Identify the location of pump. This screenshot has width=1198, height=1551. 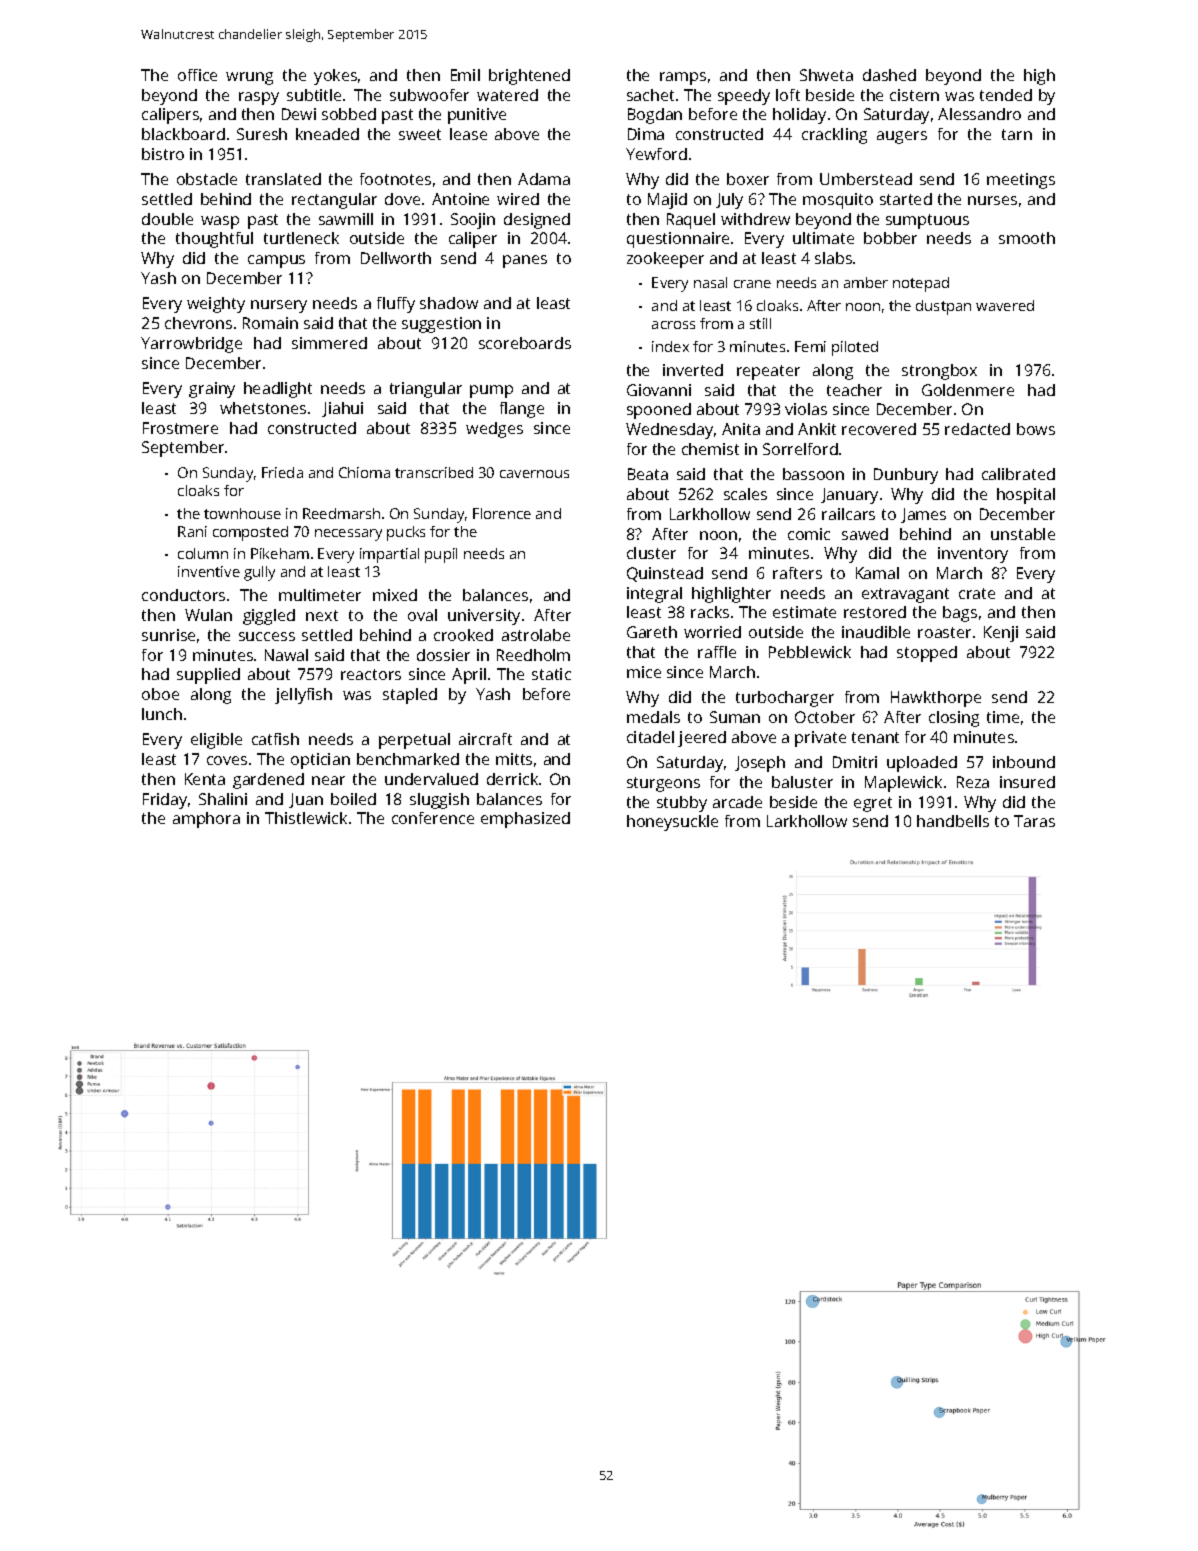
(491, 391).
